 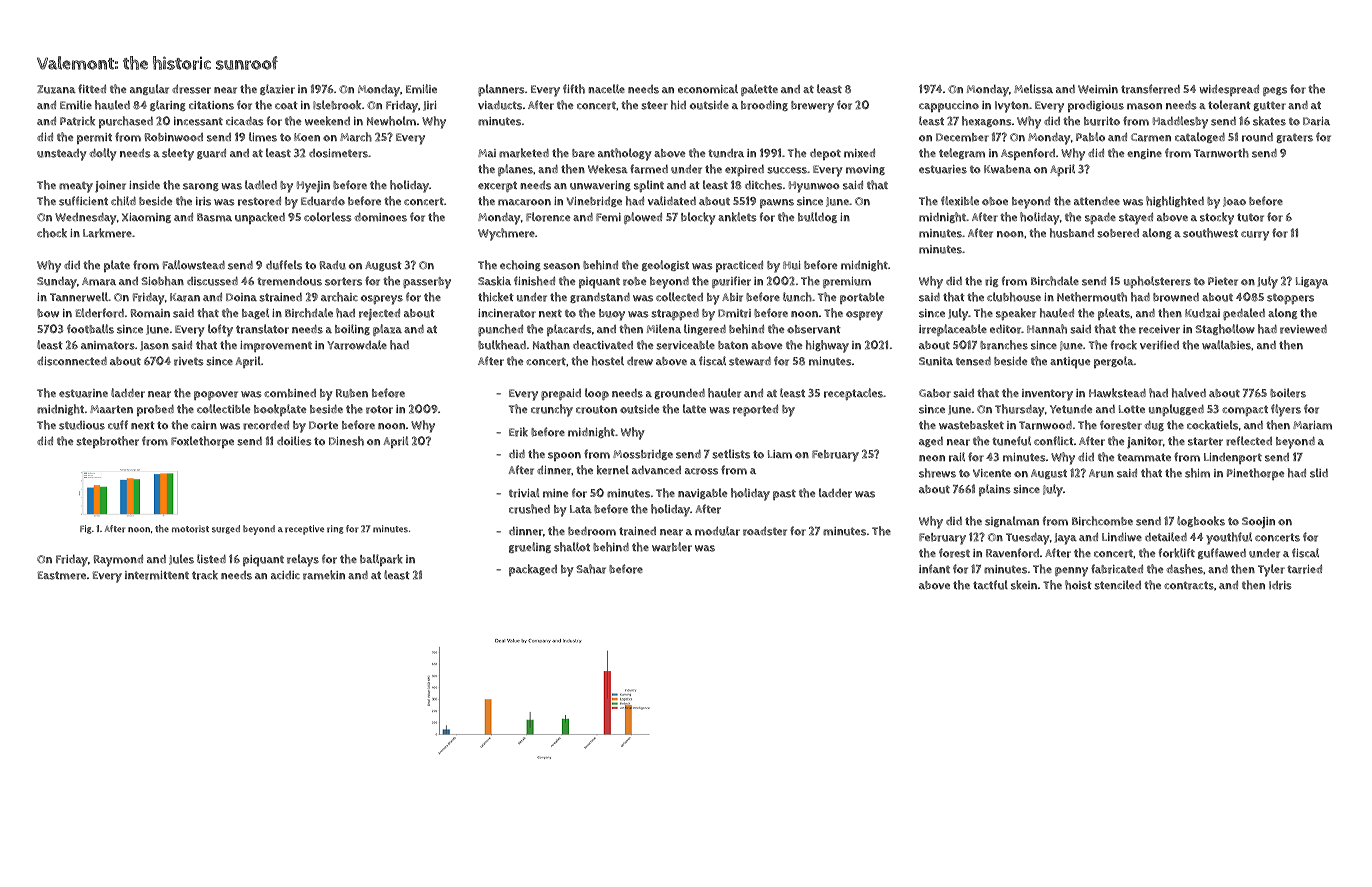 I want to click on tarried, so click(x=1304, y=569).
